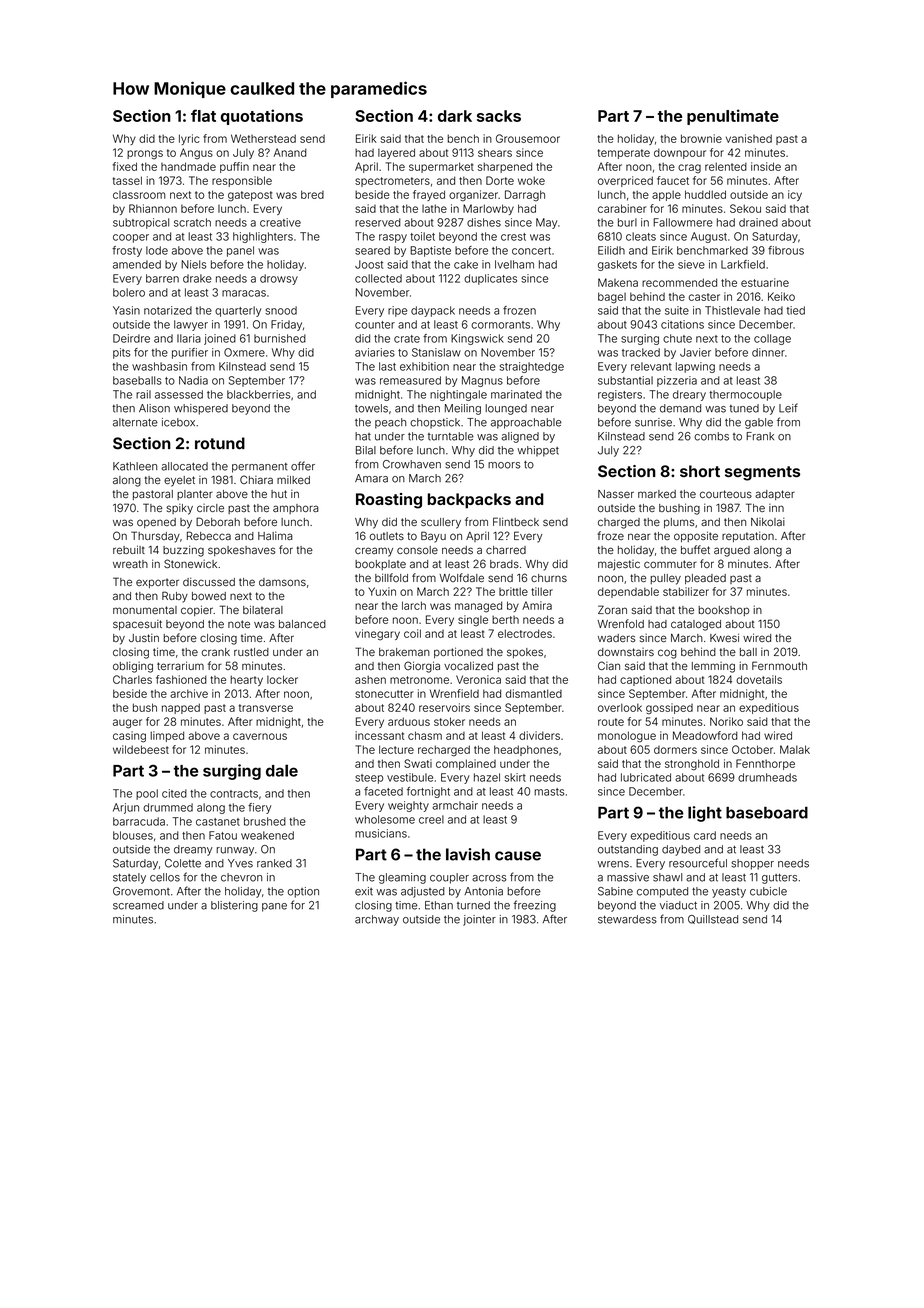 This image has height=1308, width=924. I want to click on prongs, so click(145, 155).
